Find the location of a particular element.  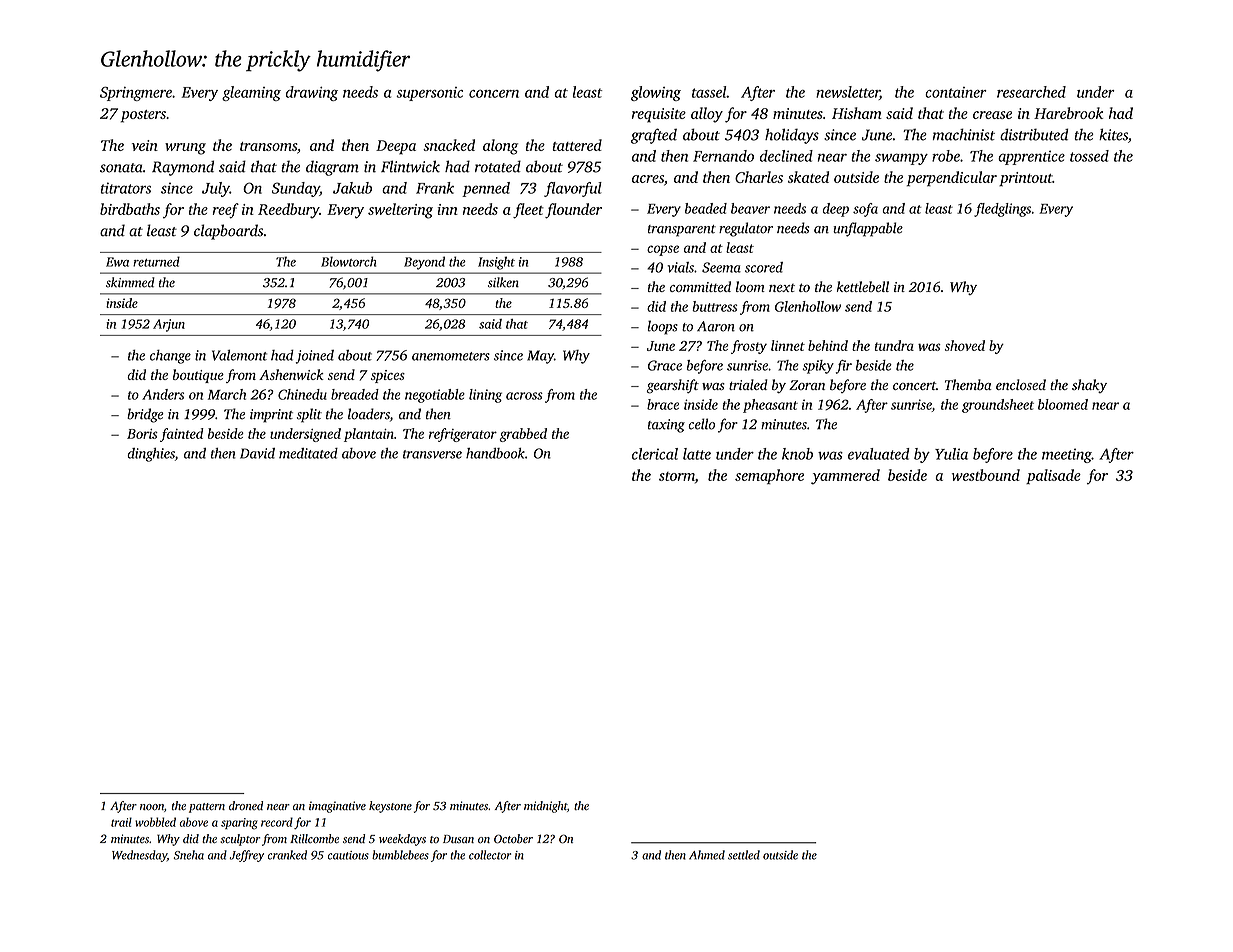

semaphore is located at coordinates (769, 476).
